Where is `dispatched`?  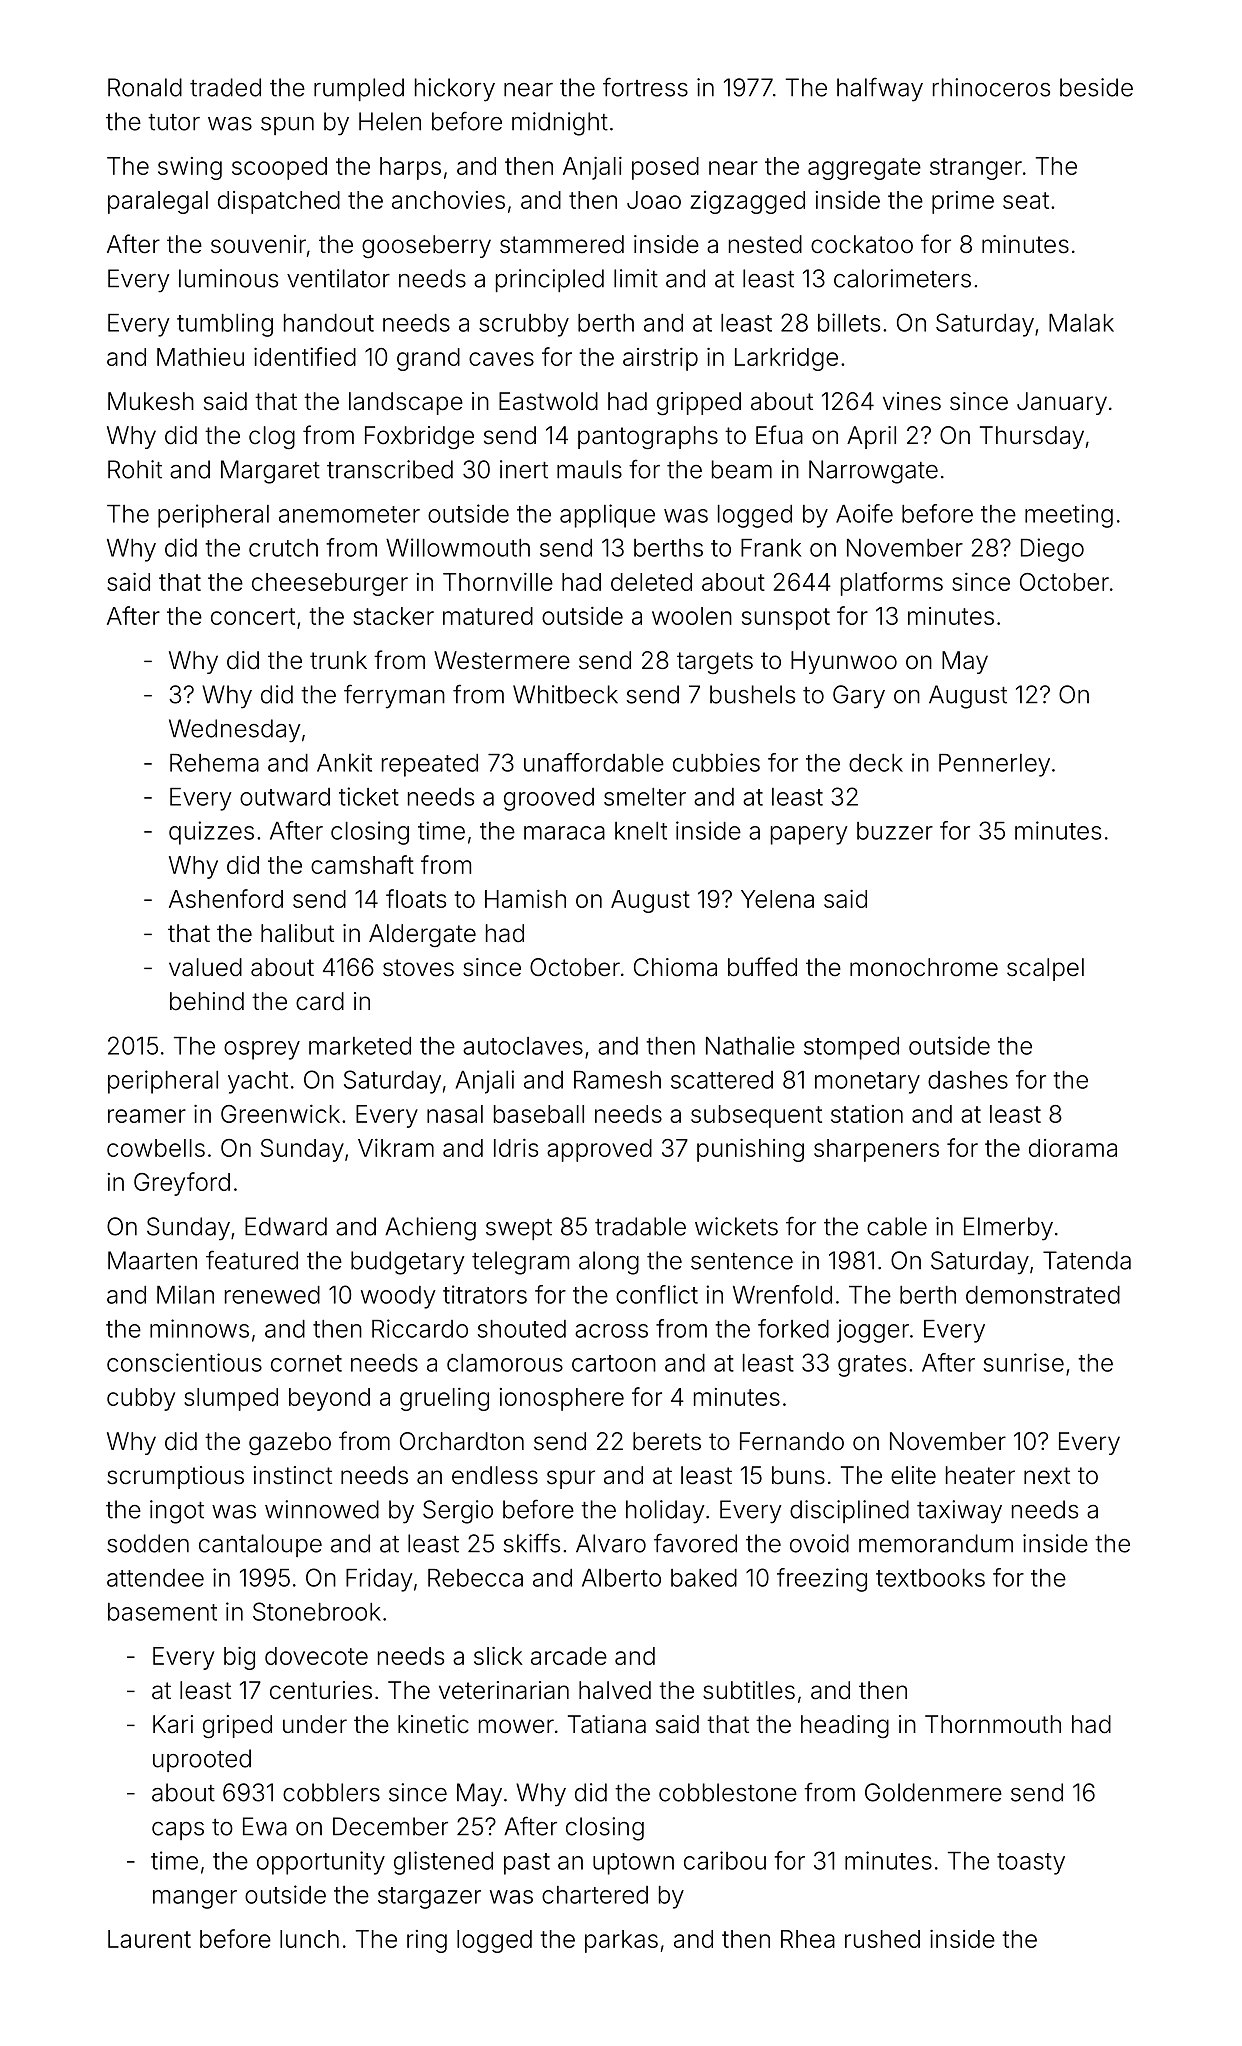 dispatched is located at coordinates (279, 202).
